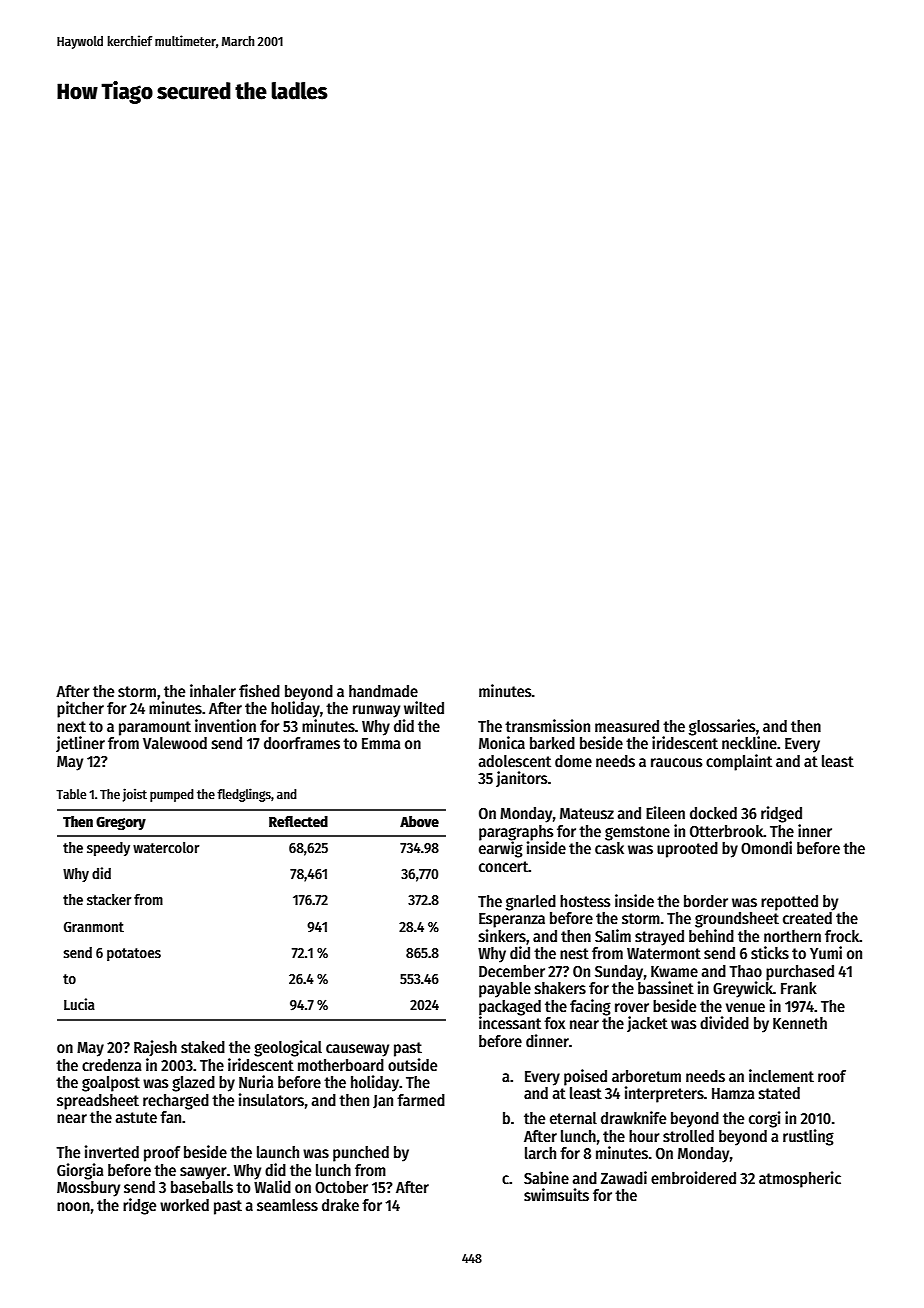 Image resolution: width=924 pixels, height=1308 pixels. What do you see at coordinates (109, 899) in the document?
I see `stacker` at bounding box center [109, 899].
